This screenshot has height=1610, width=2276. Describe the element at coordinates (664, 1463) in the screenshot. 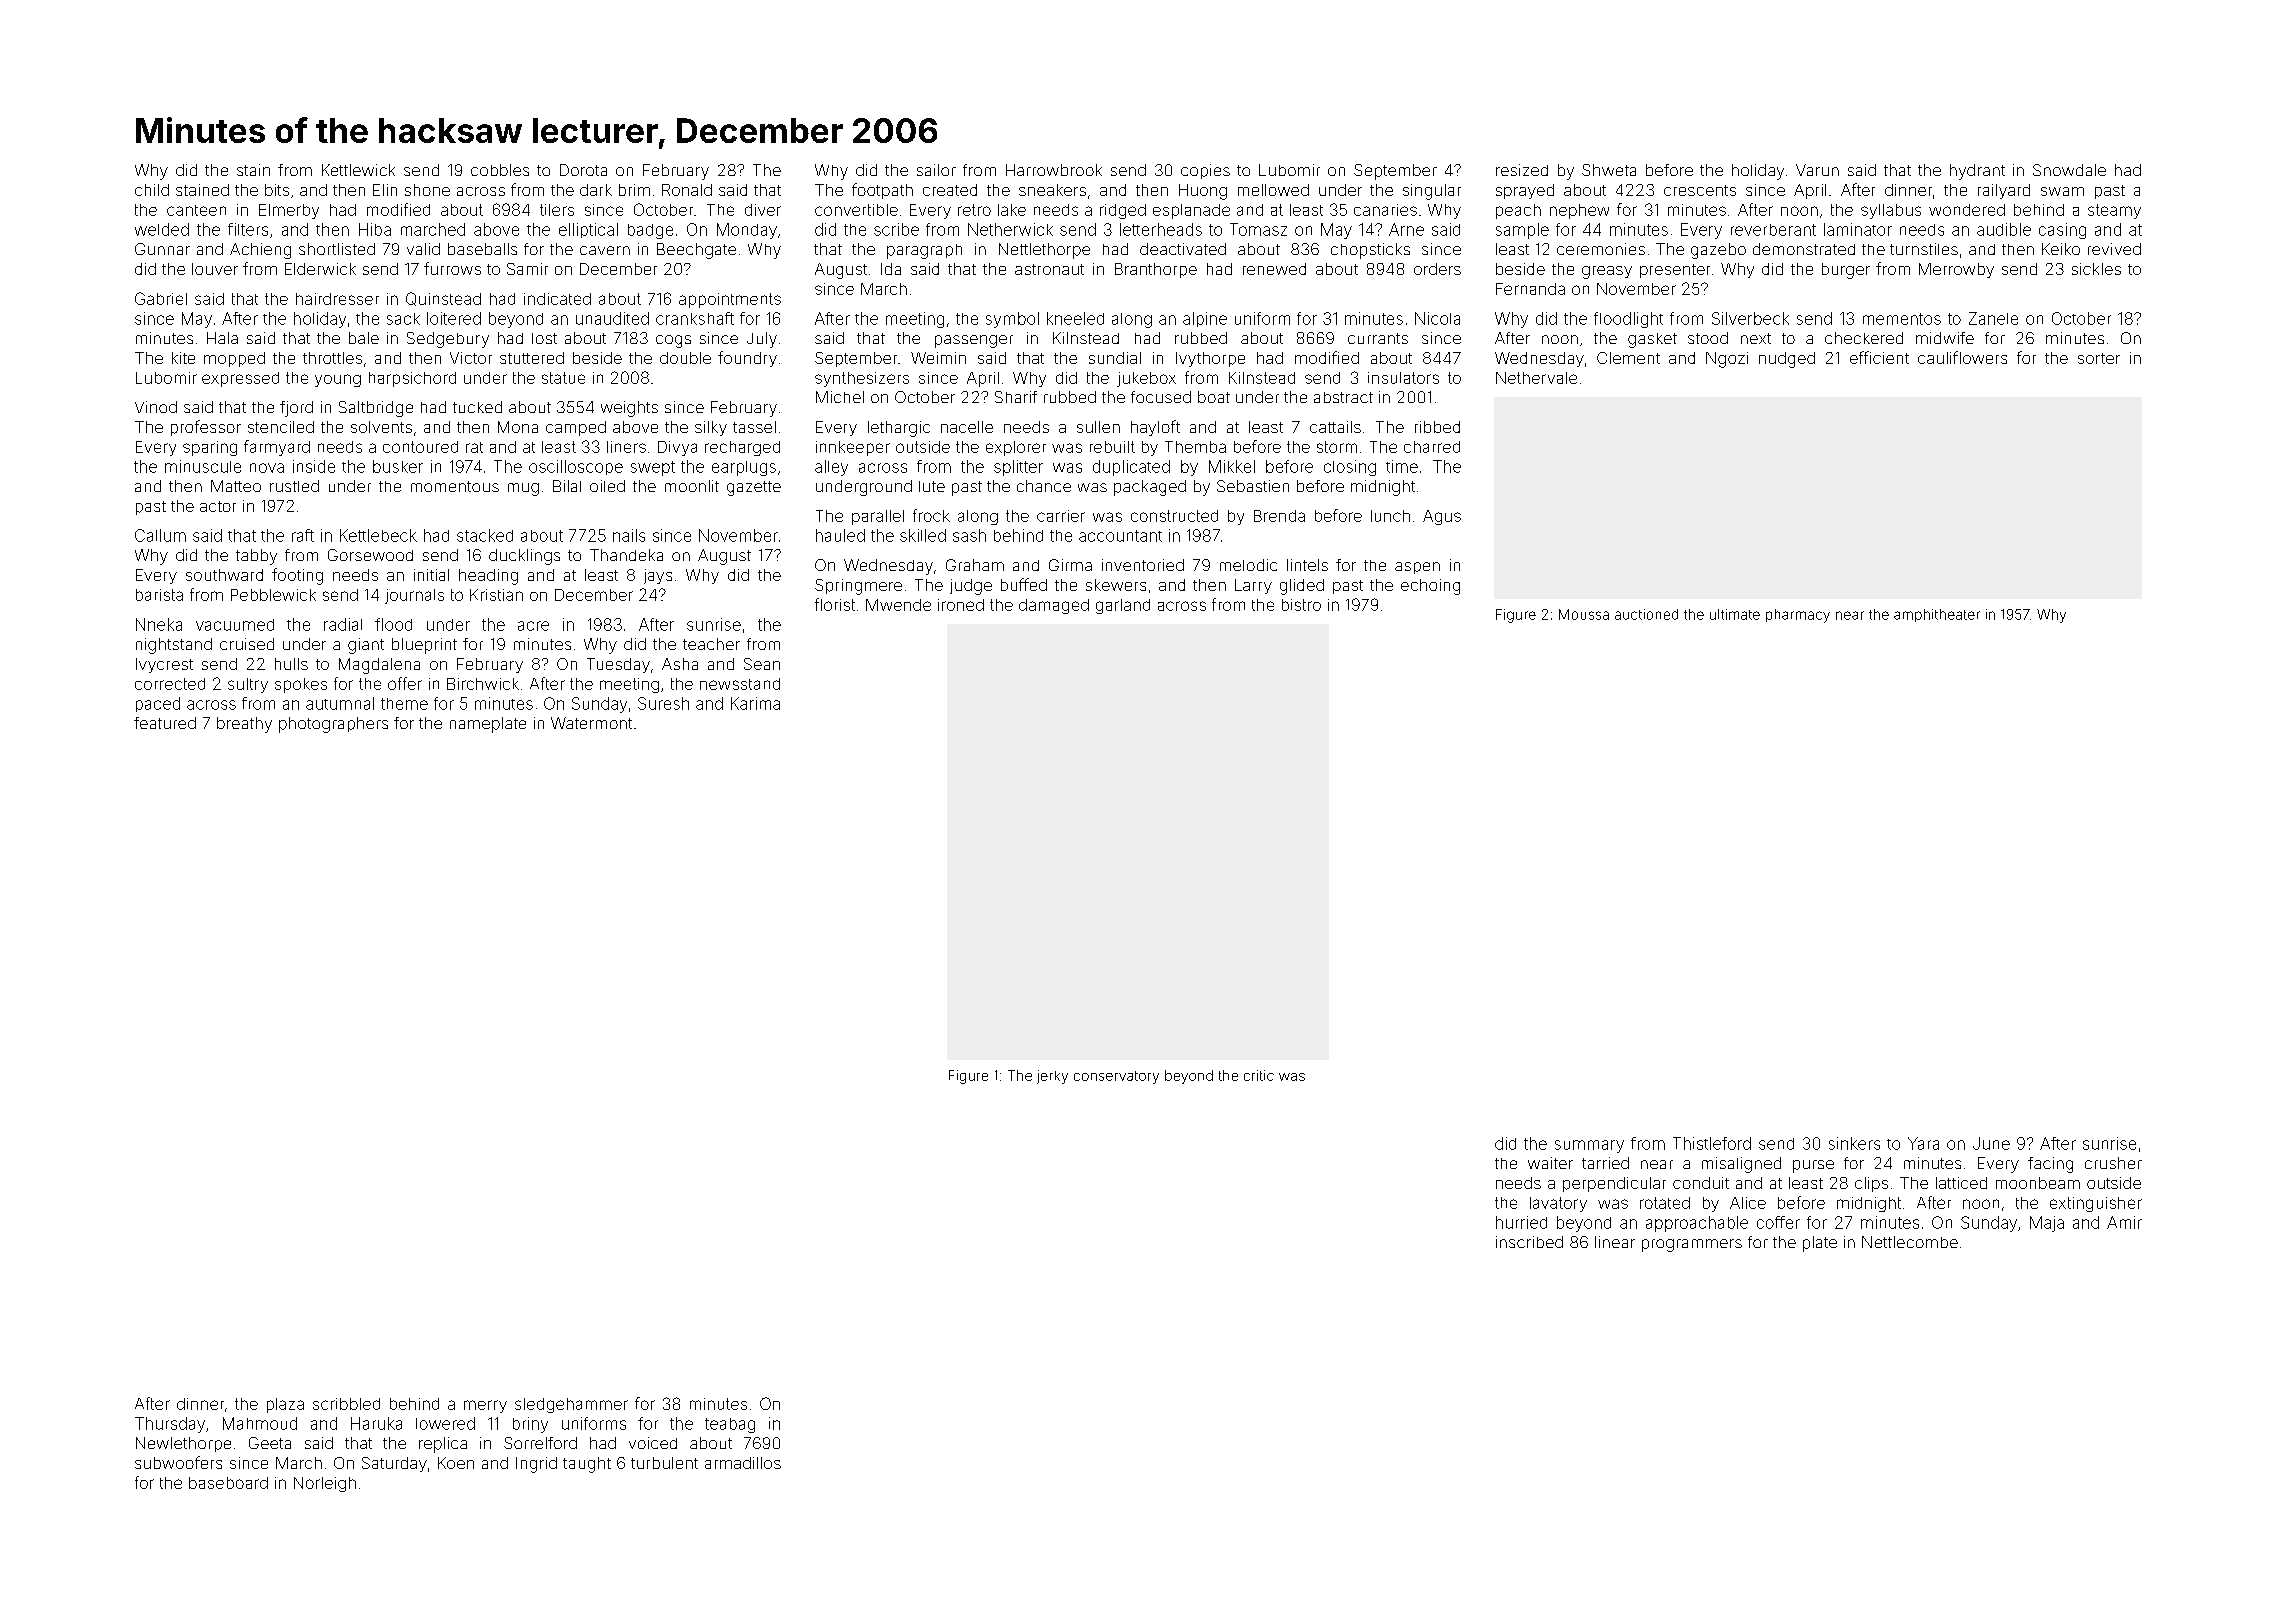

I see `turbulent` at that location.
